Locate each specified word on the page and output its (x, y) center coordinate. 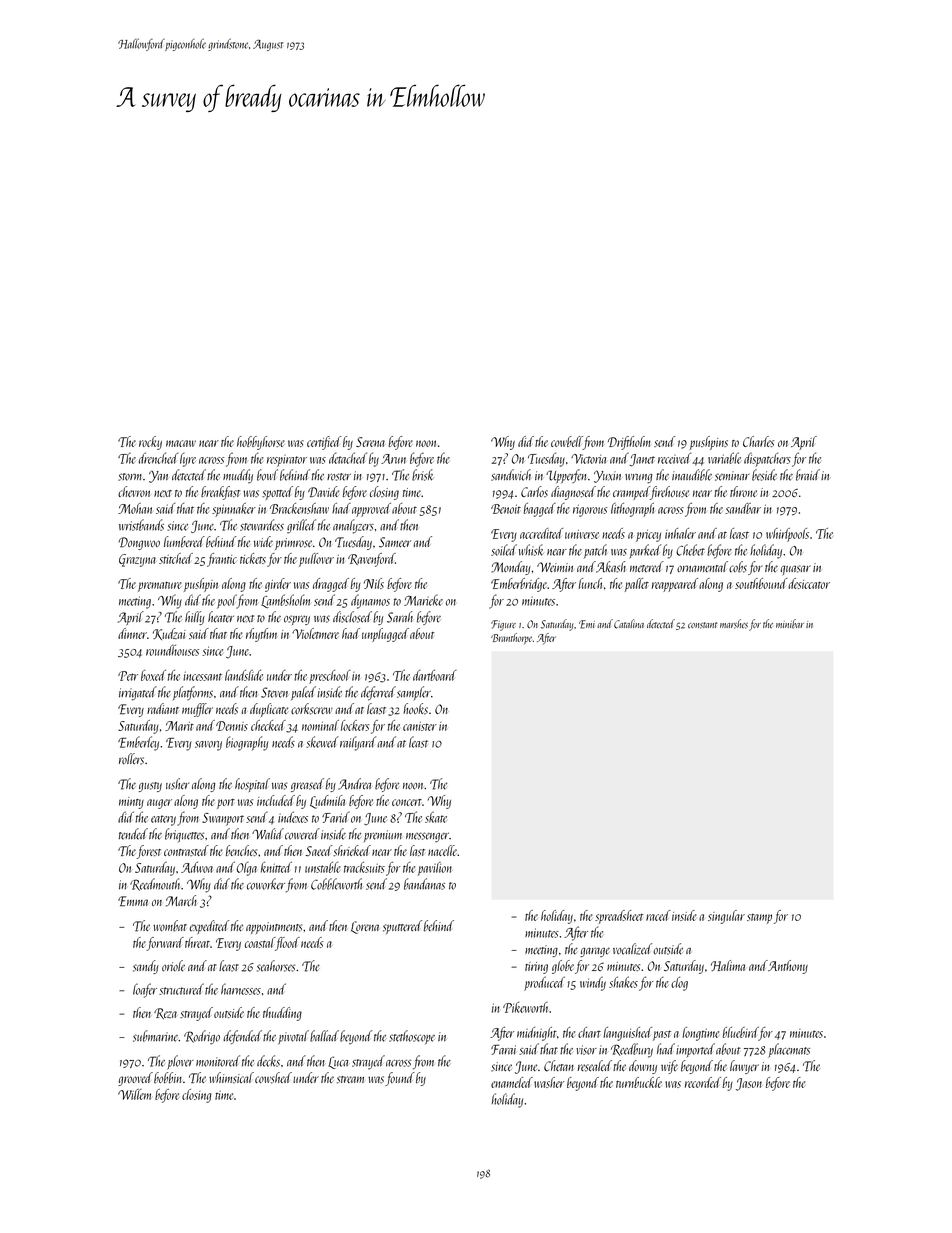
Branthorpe (511, 638)
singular (726, 917)
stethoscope (412, 1037)
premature (160, 586)
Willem (134, 1094)
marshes (734, 624)
